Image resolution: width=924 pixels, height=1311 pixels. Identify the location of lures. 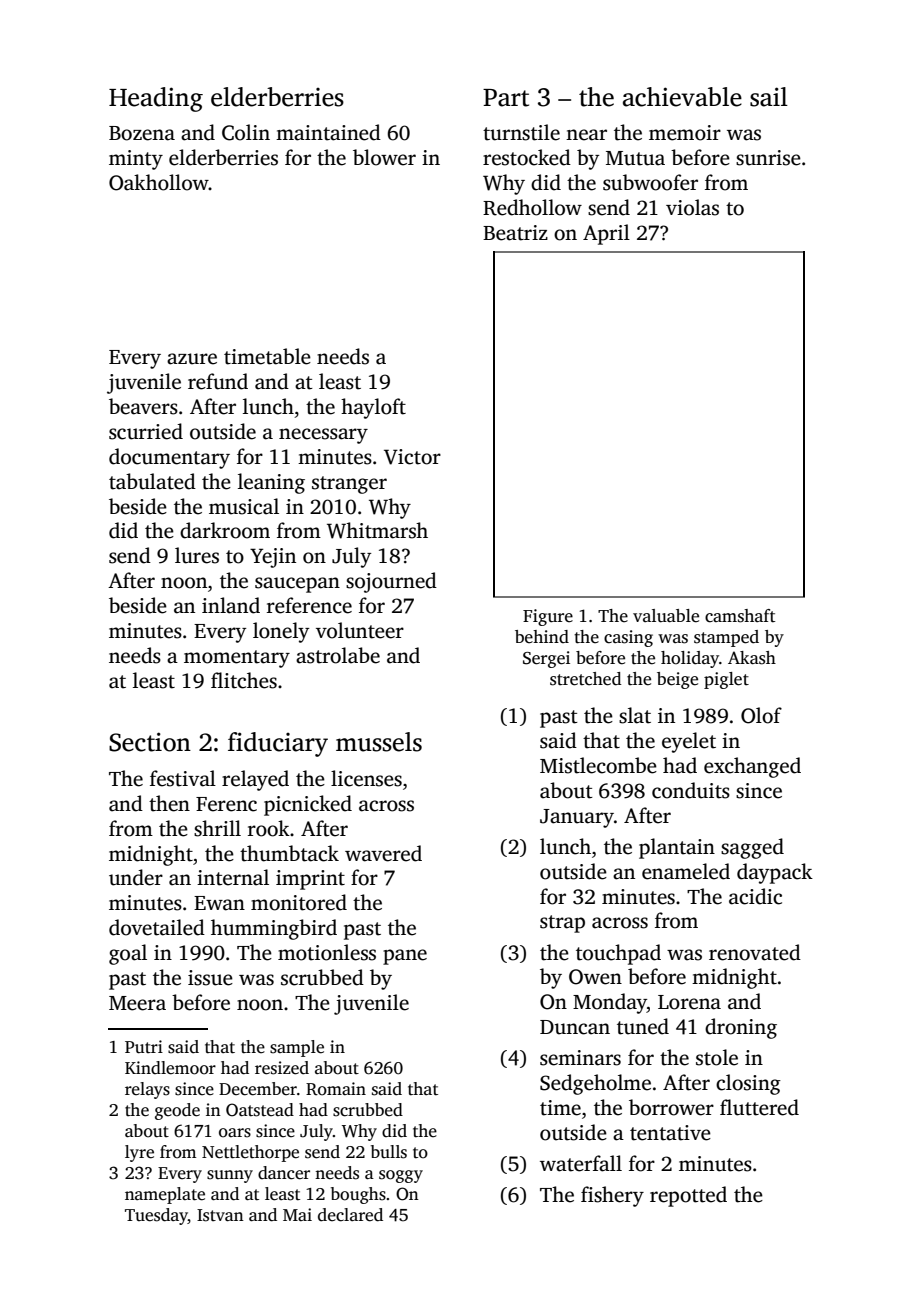
(197, 555).
